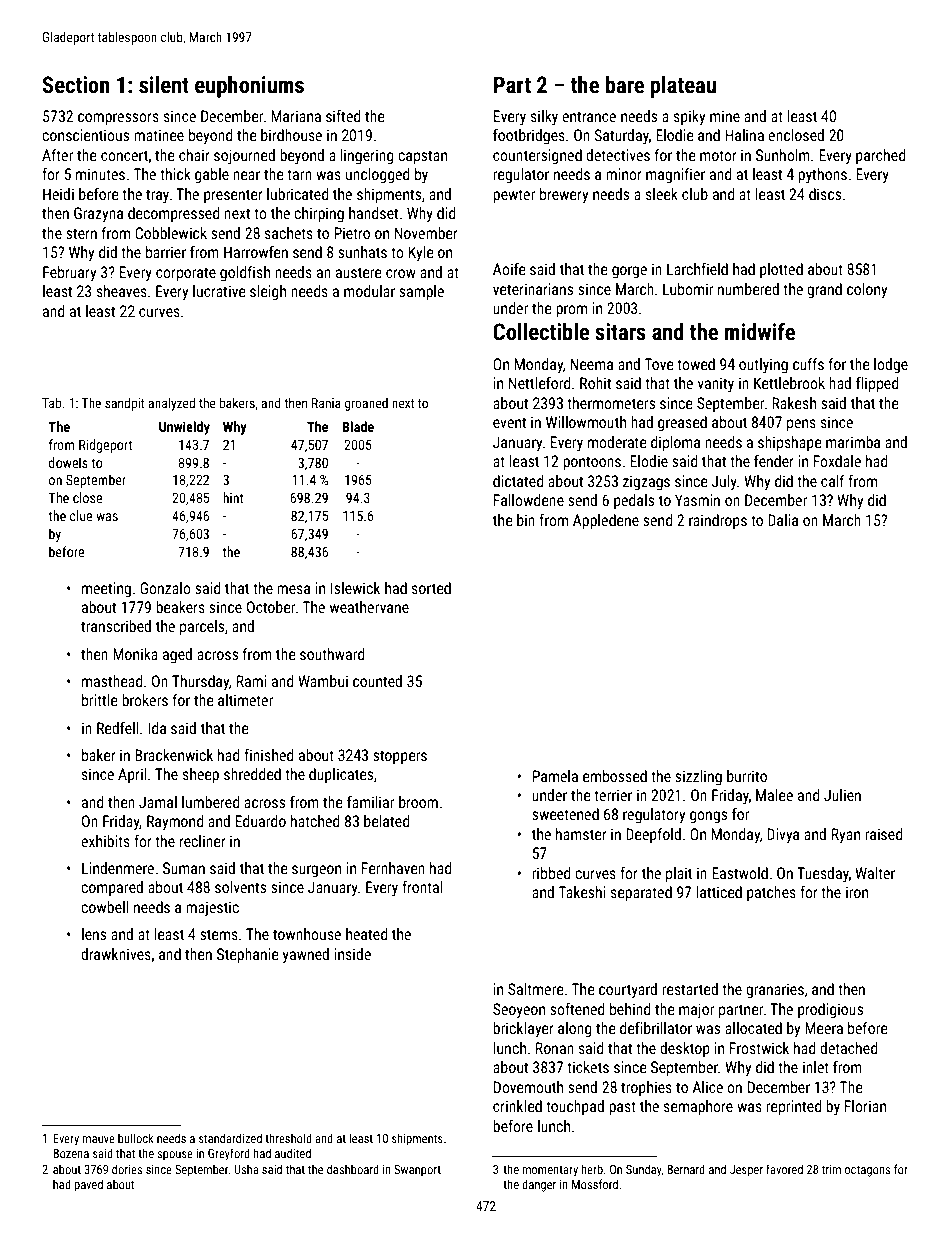  I want to click on April, so click(132, 775).
